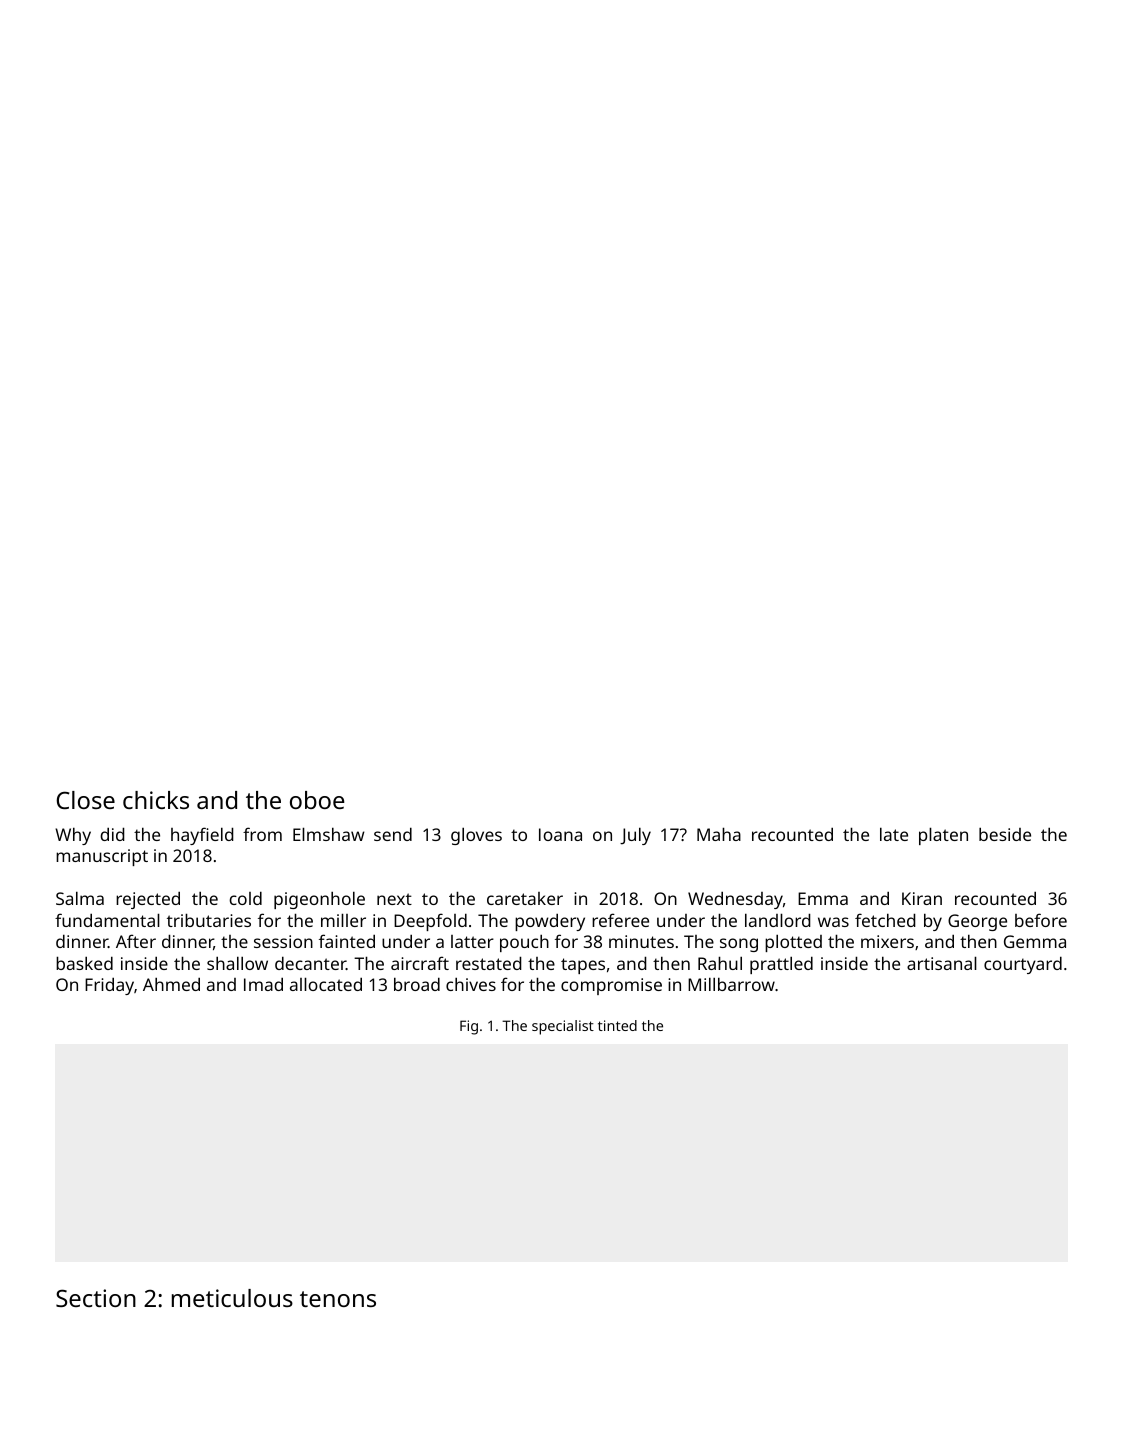 This screenshot has width=1123, height=1453. Describe the element at coordinates (338, 1299) in the screenshot. I see `tenons` at that location.
